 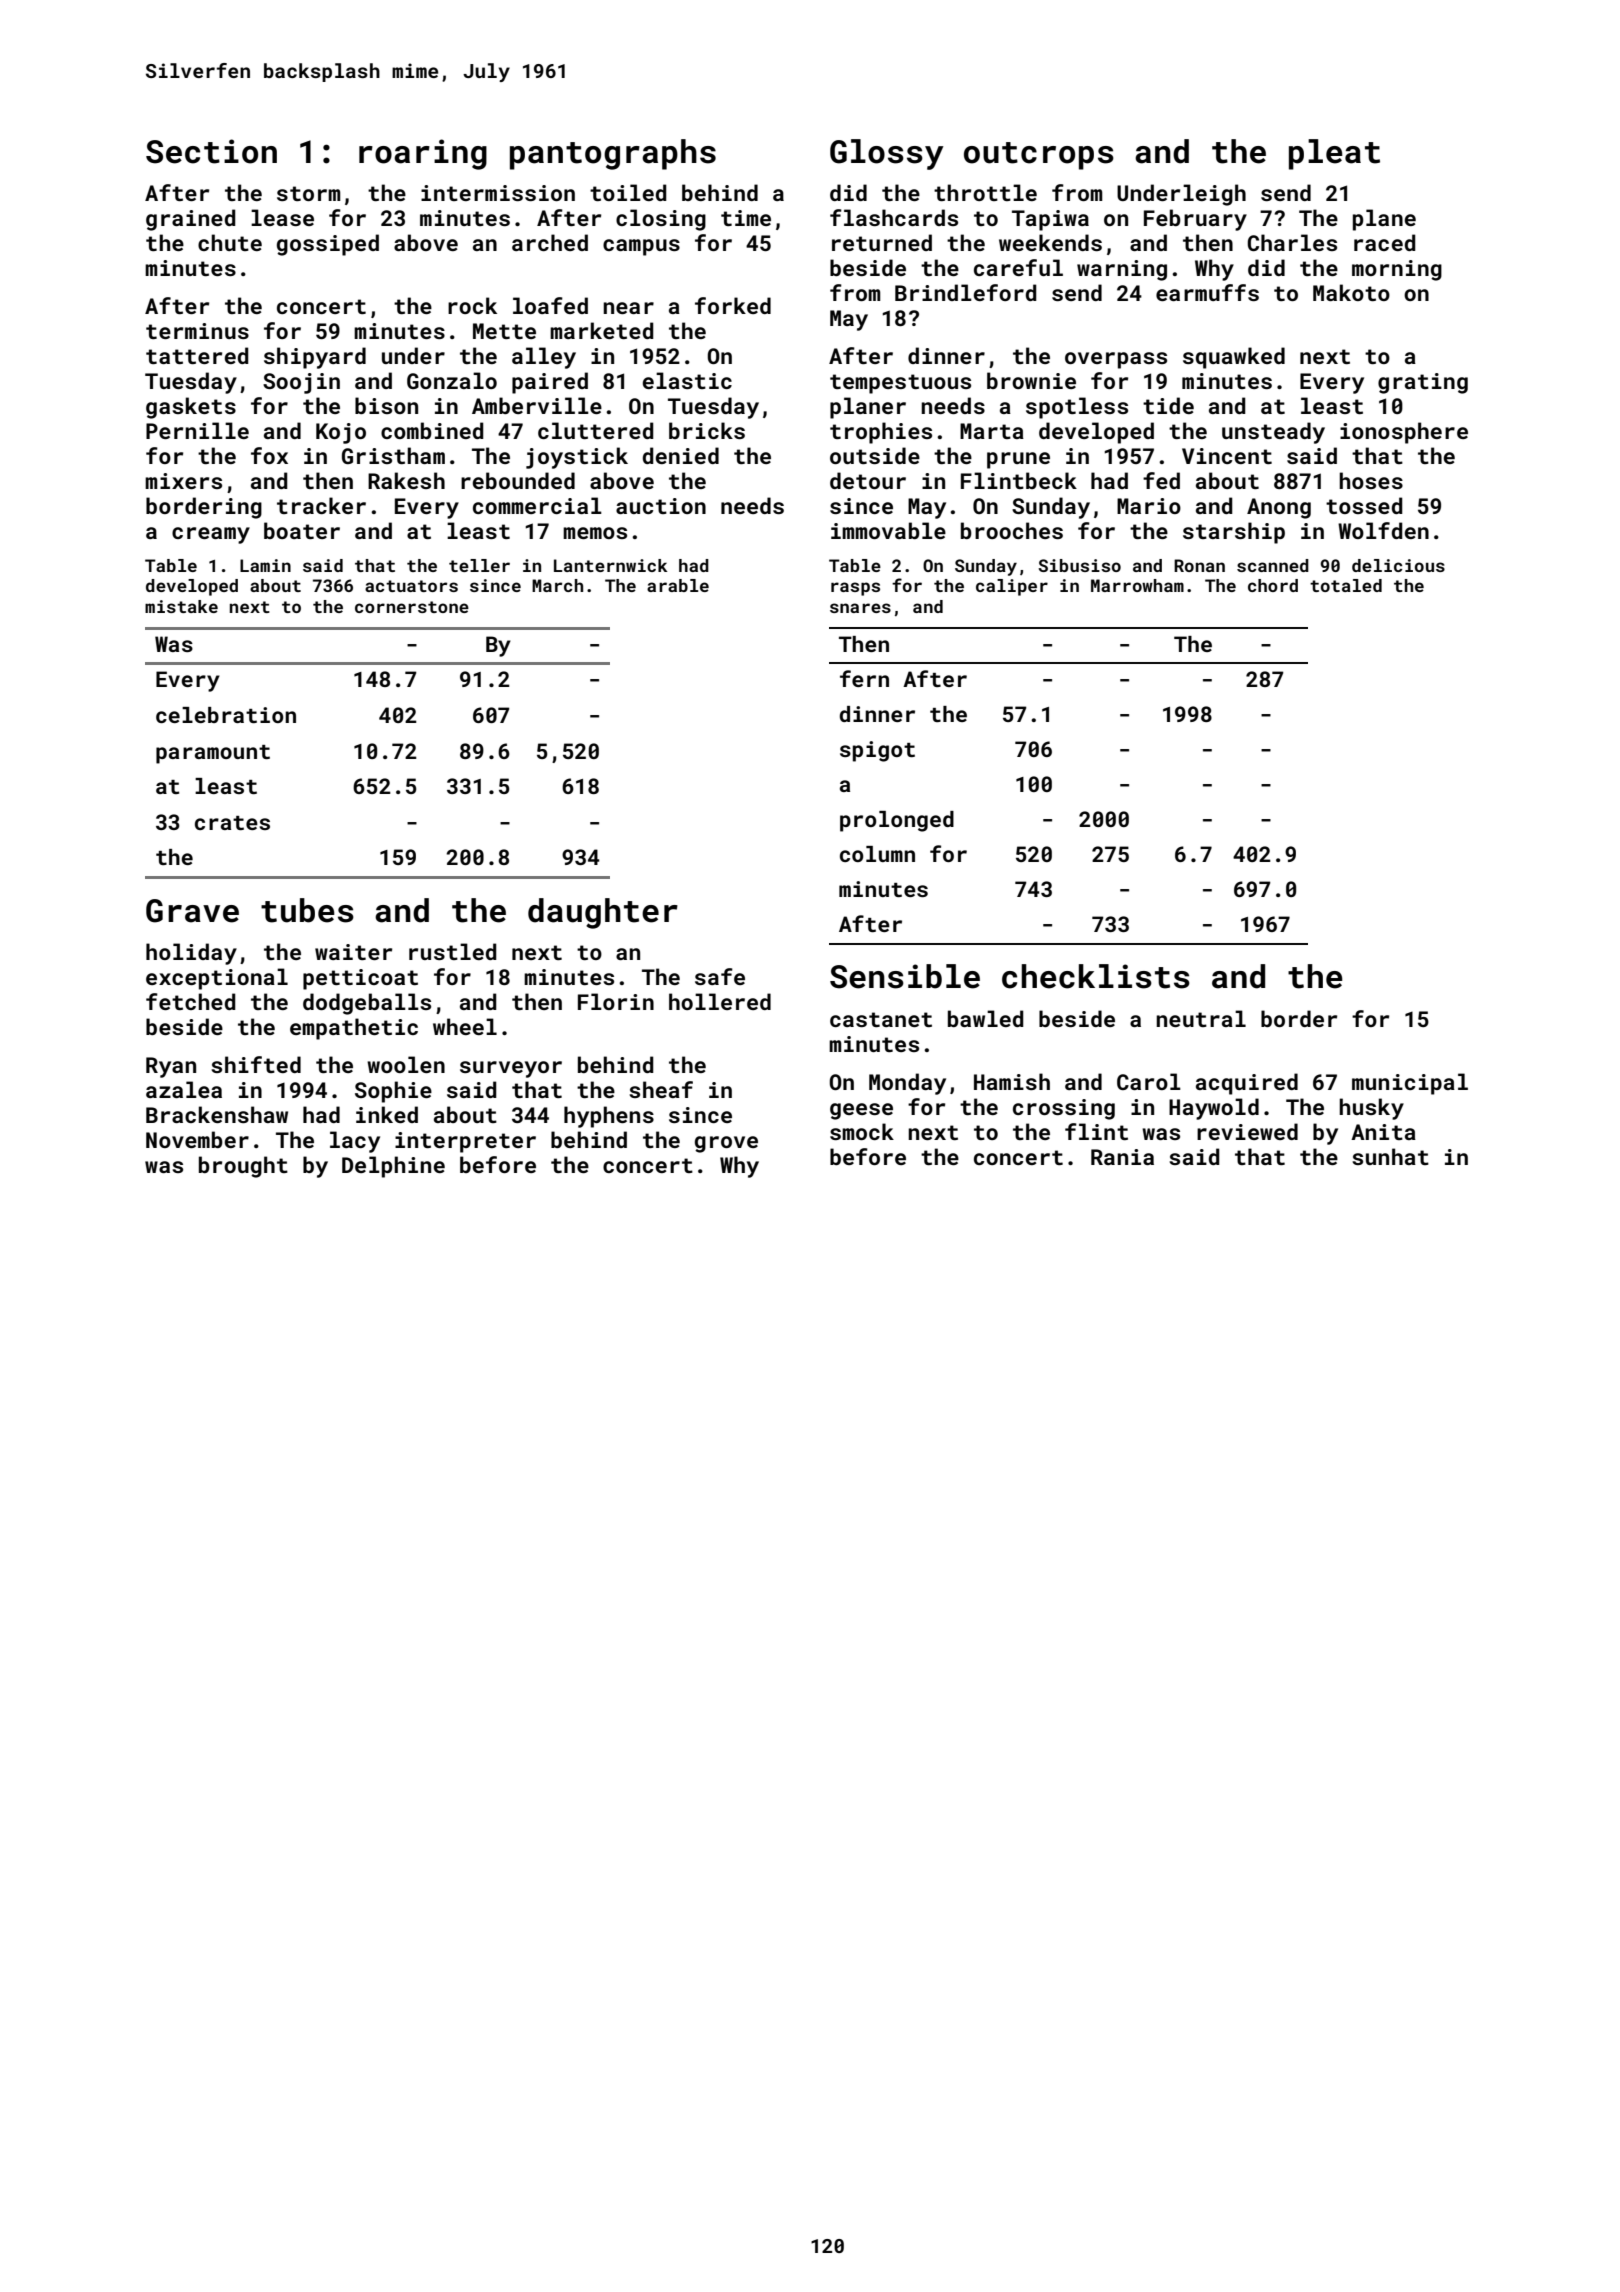 I want to click on cornerstone, so click(x=412, y=607).
